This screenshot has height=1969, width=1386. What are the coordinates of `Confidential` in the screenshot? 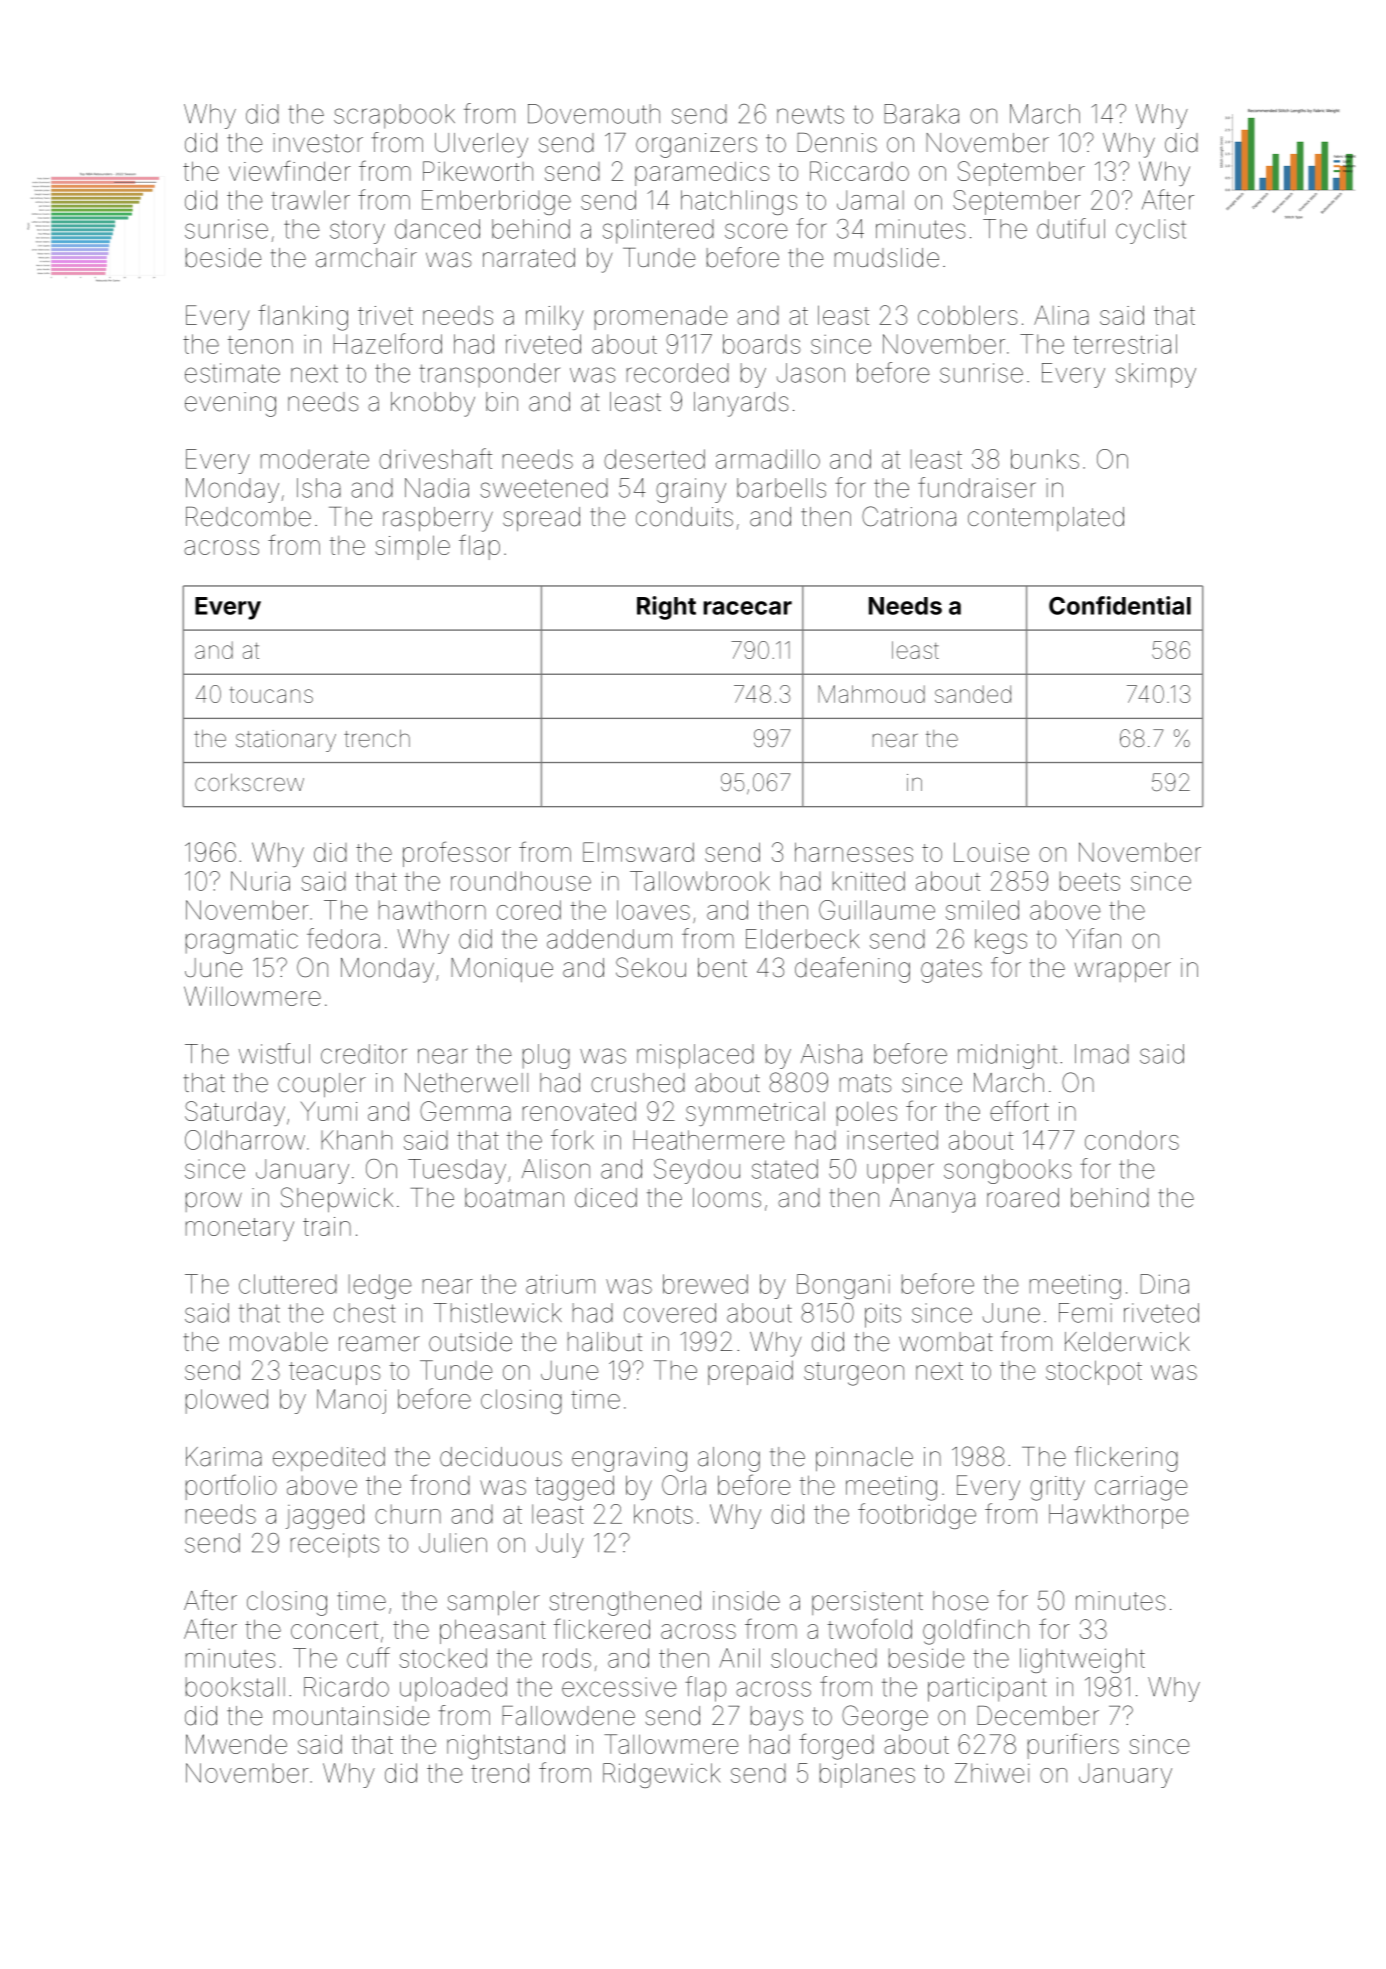 It's located at (1120, 605).
